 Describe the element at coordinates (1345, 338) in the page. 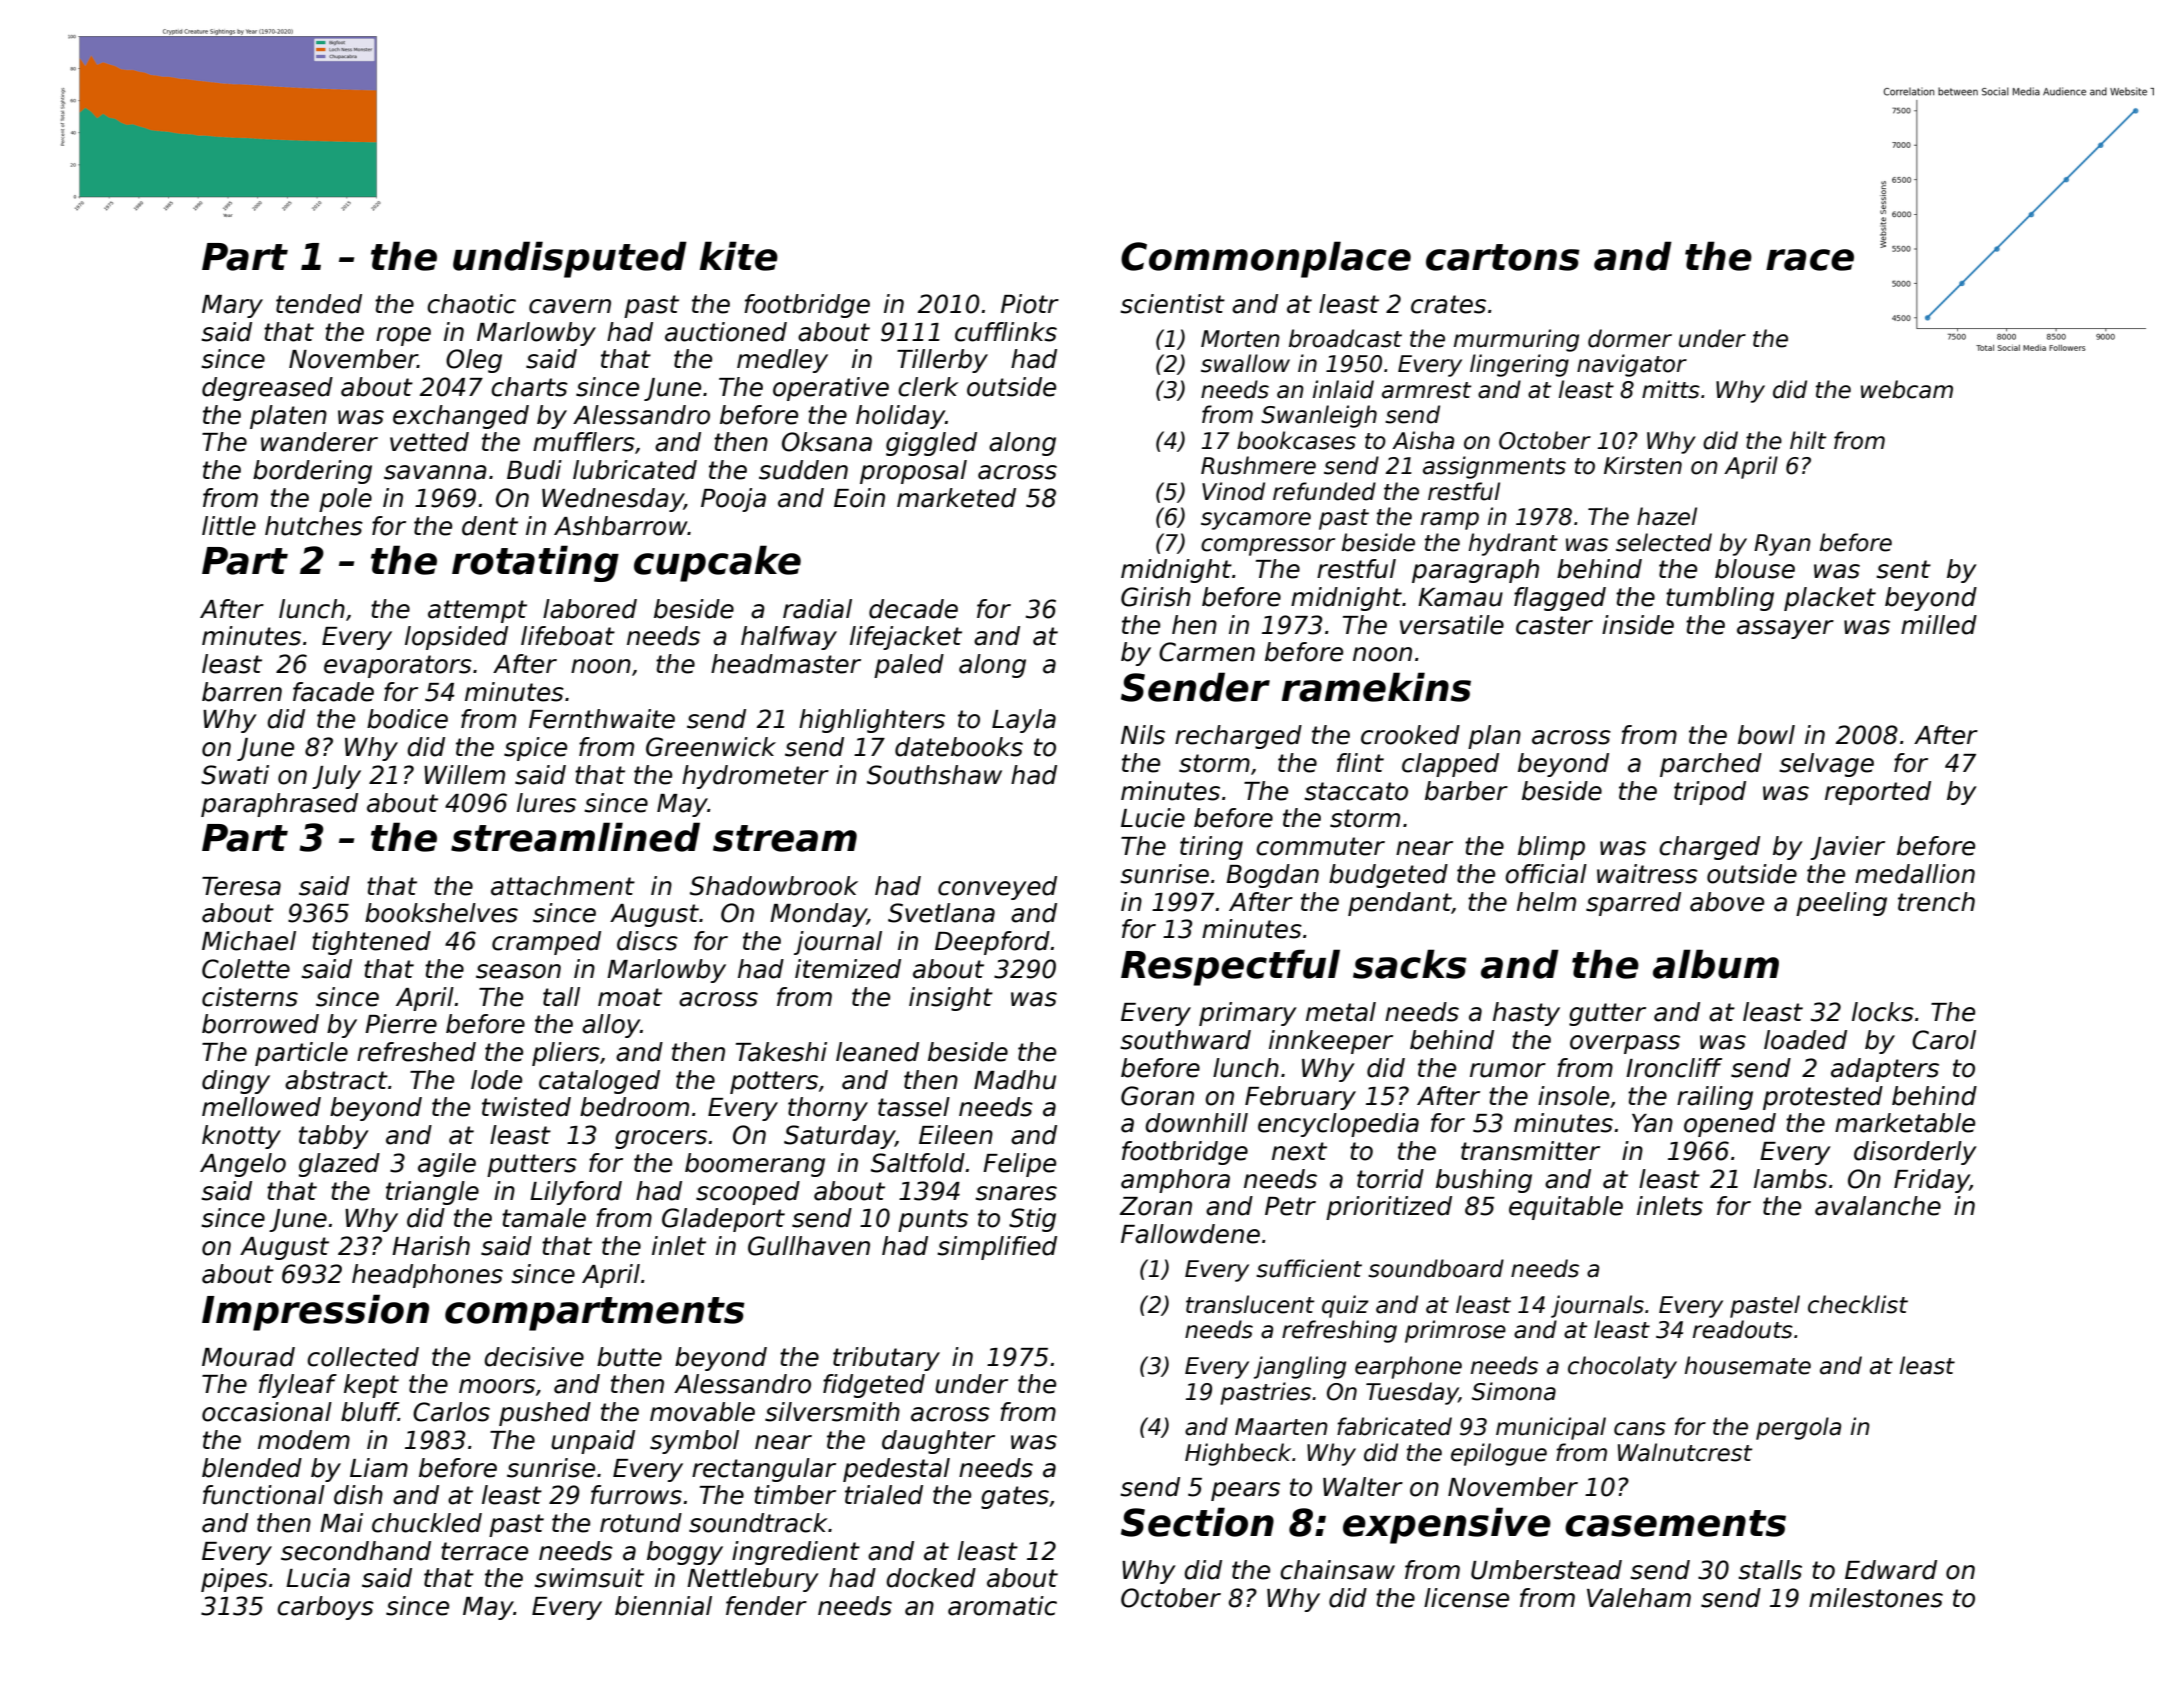

I see `broadcast` at that location.
